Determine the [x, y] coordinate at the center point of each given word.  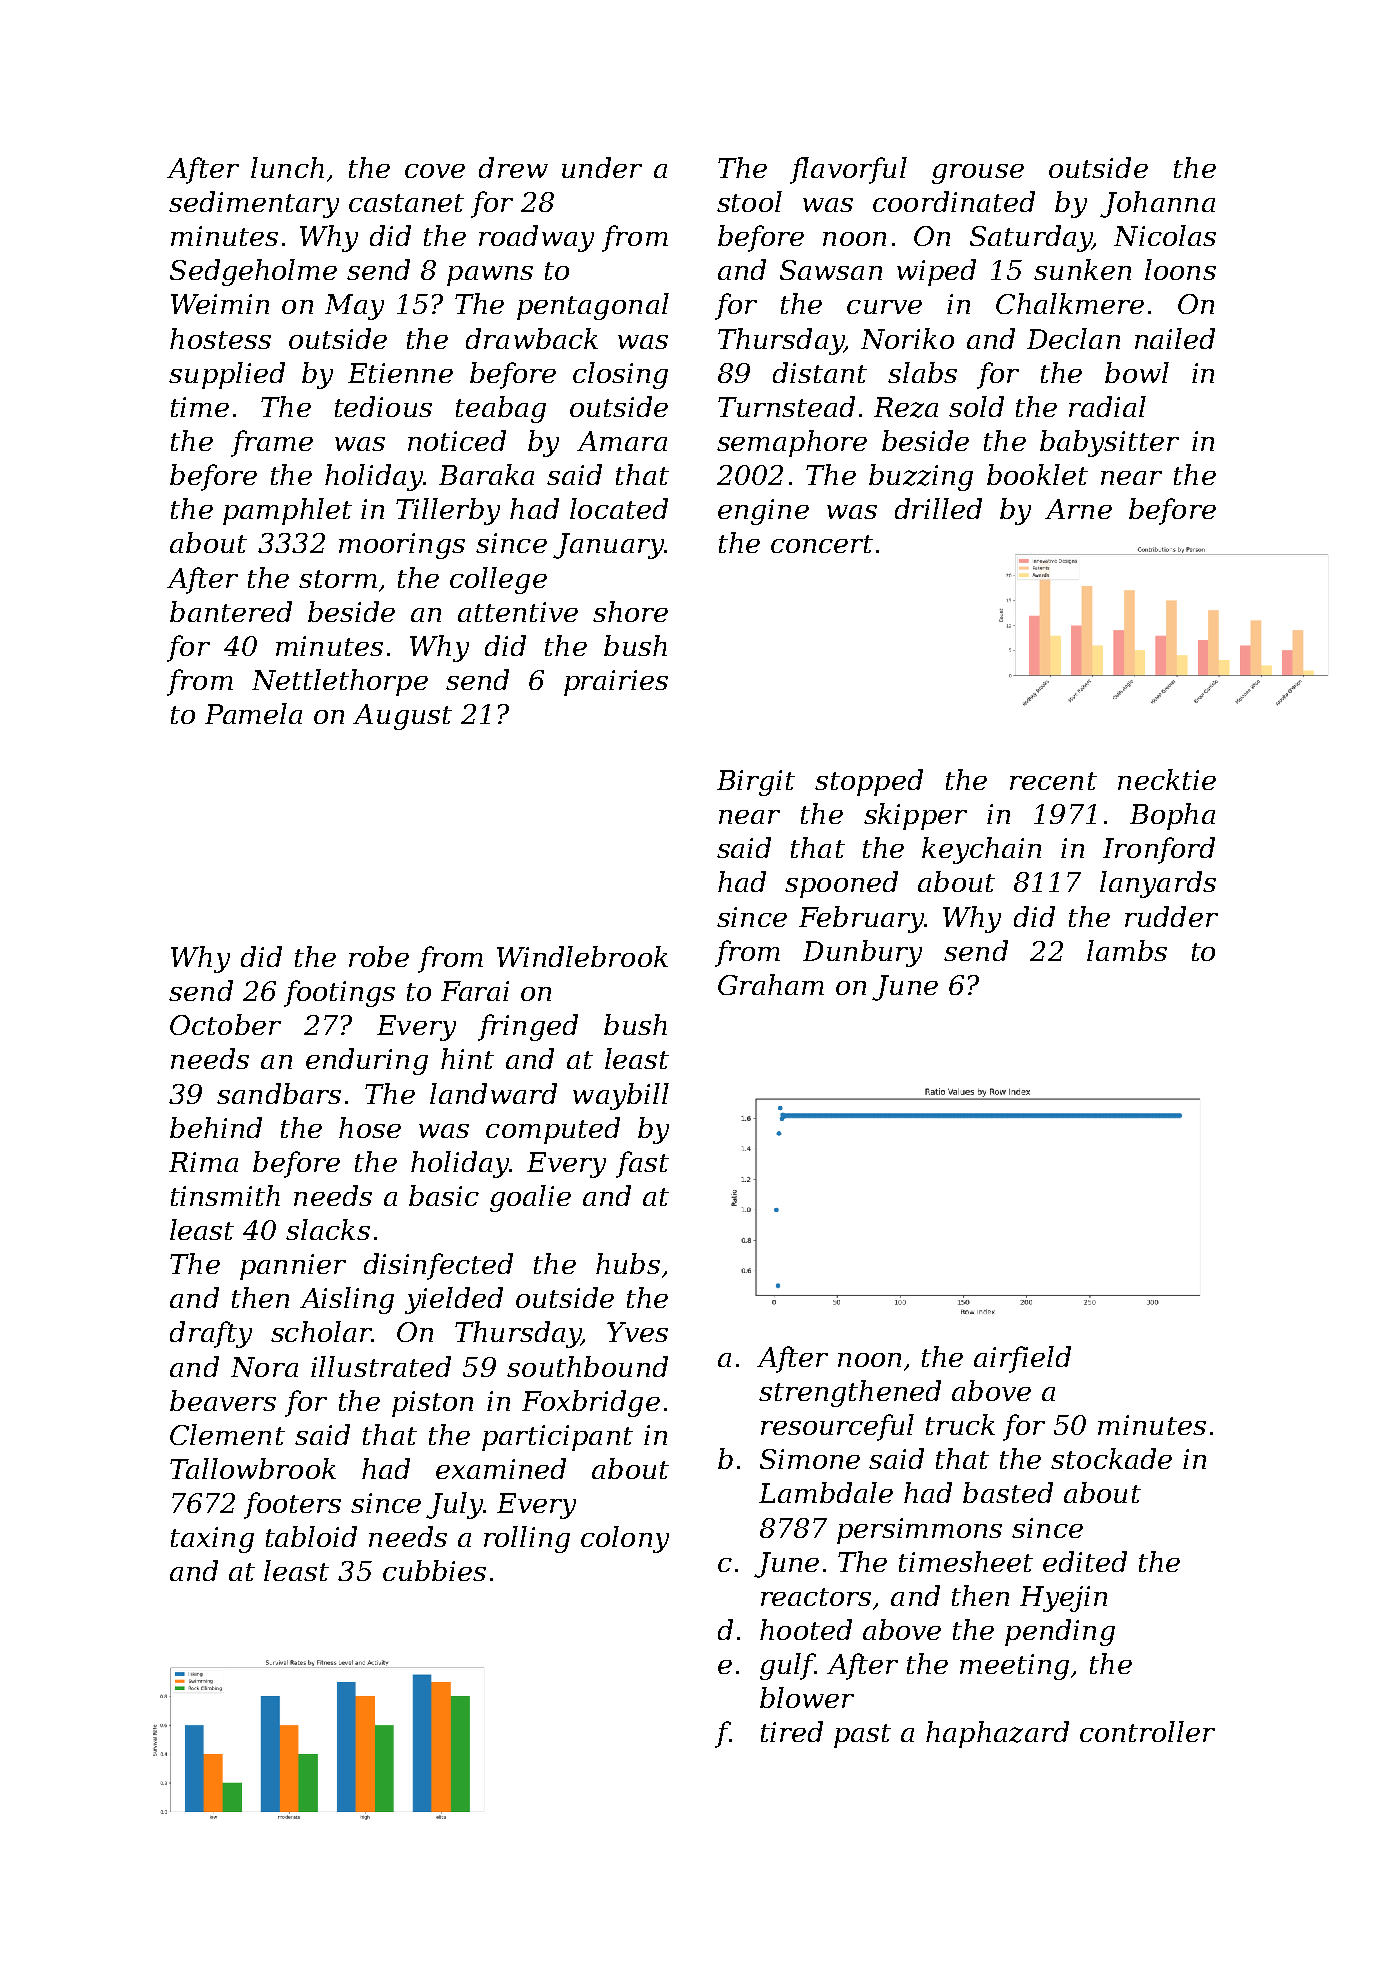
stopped [869, 782]
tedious [383, 406]
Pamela [253, 713]
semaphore [792, 443]
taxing [212, 1540]
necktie [1167, 779]
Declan [1073, 338]
